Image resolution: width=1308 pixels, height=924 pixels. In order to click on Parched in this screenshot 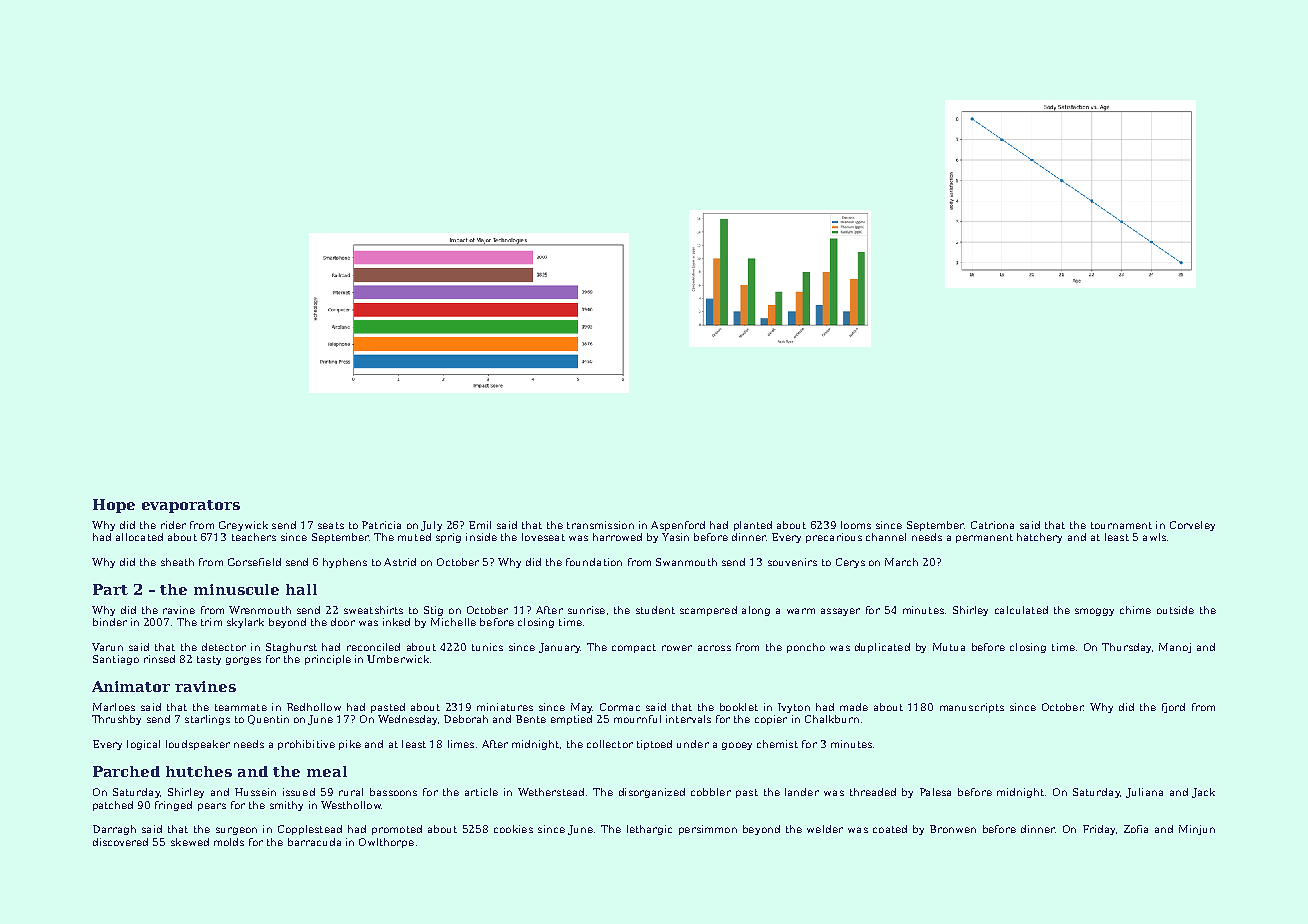, I will do `click(126, 771)`.
